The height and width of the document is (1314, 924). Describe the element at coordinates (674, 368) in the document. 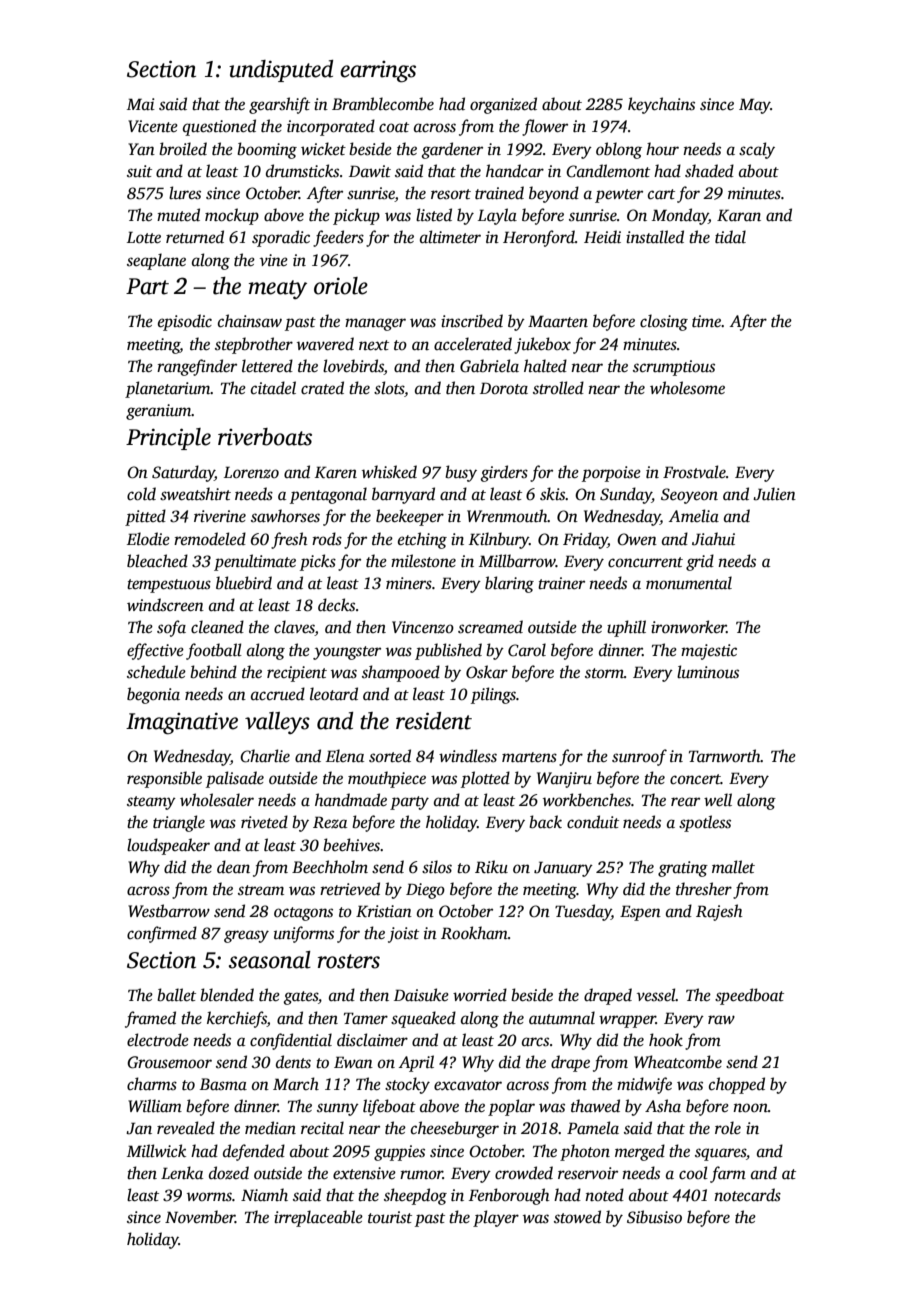

I see `scrumptious` at that location.
